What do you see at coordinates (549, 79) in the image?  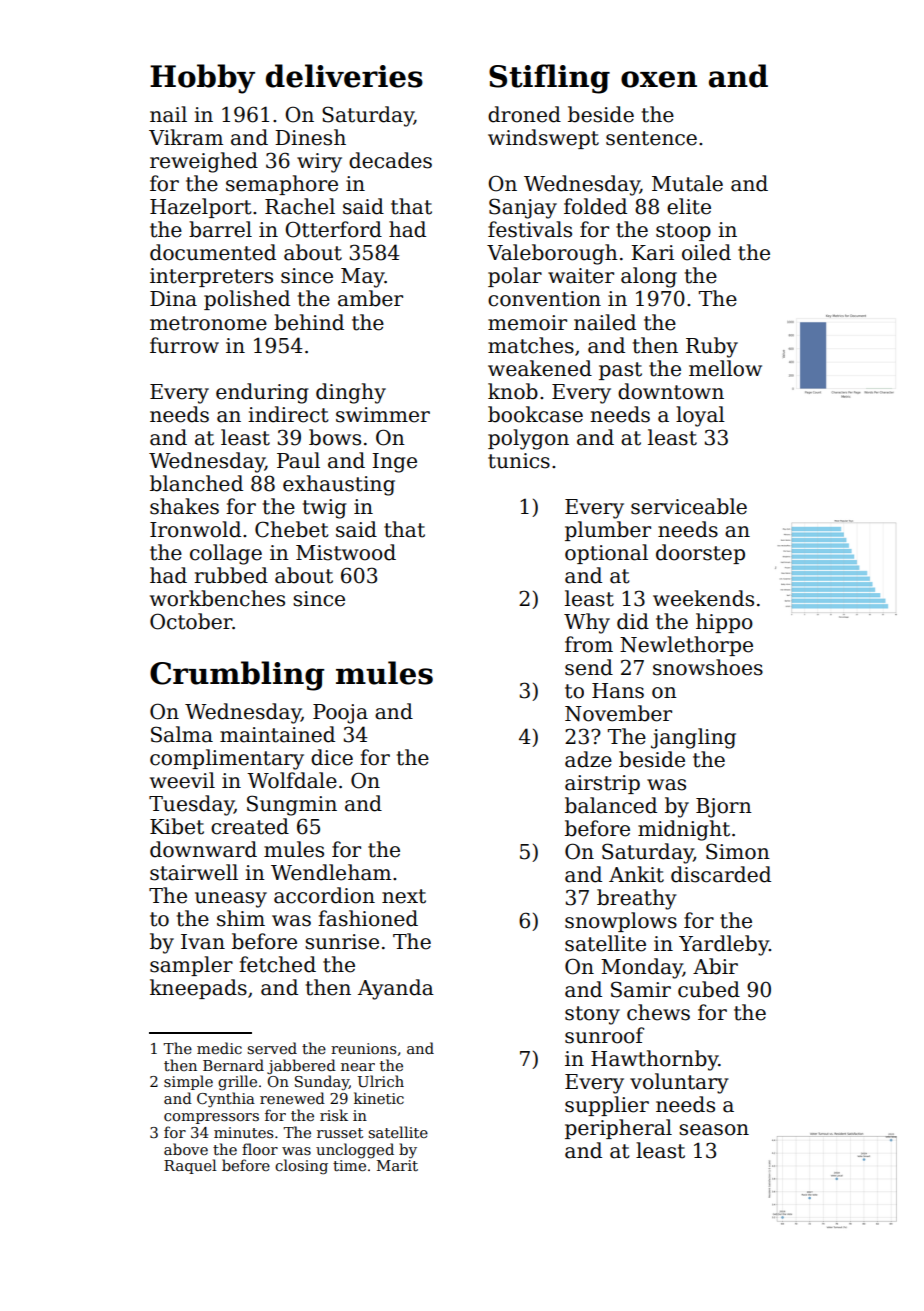 I see `Stifling` at bounding box center [549, 79].
